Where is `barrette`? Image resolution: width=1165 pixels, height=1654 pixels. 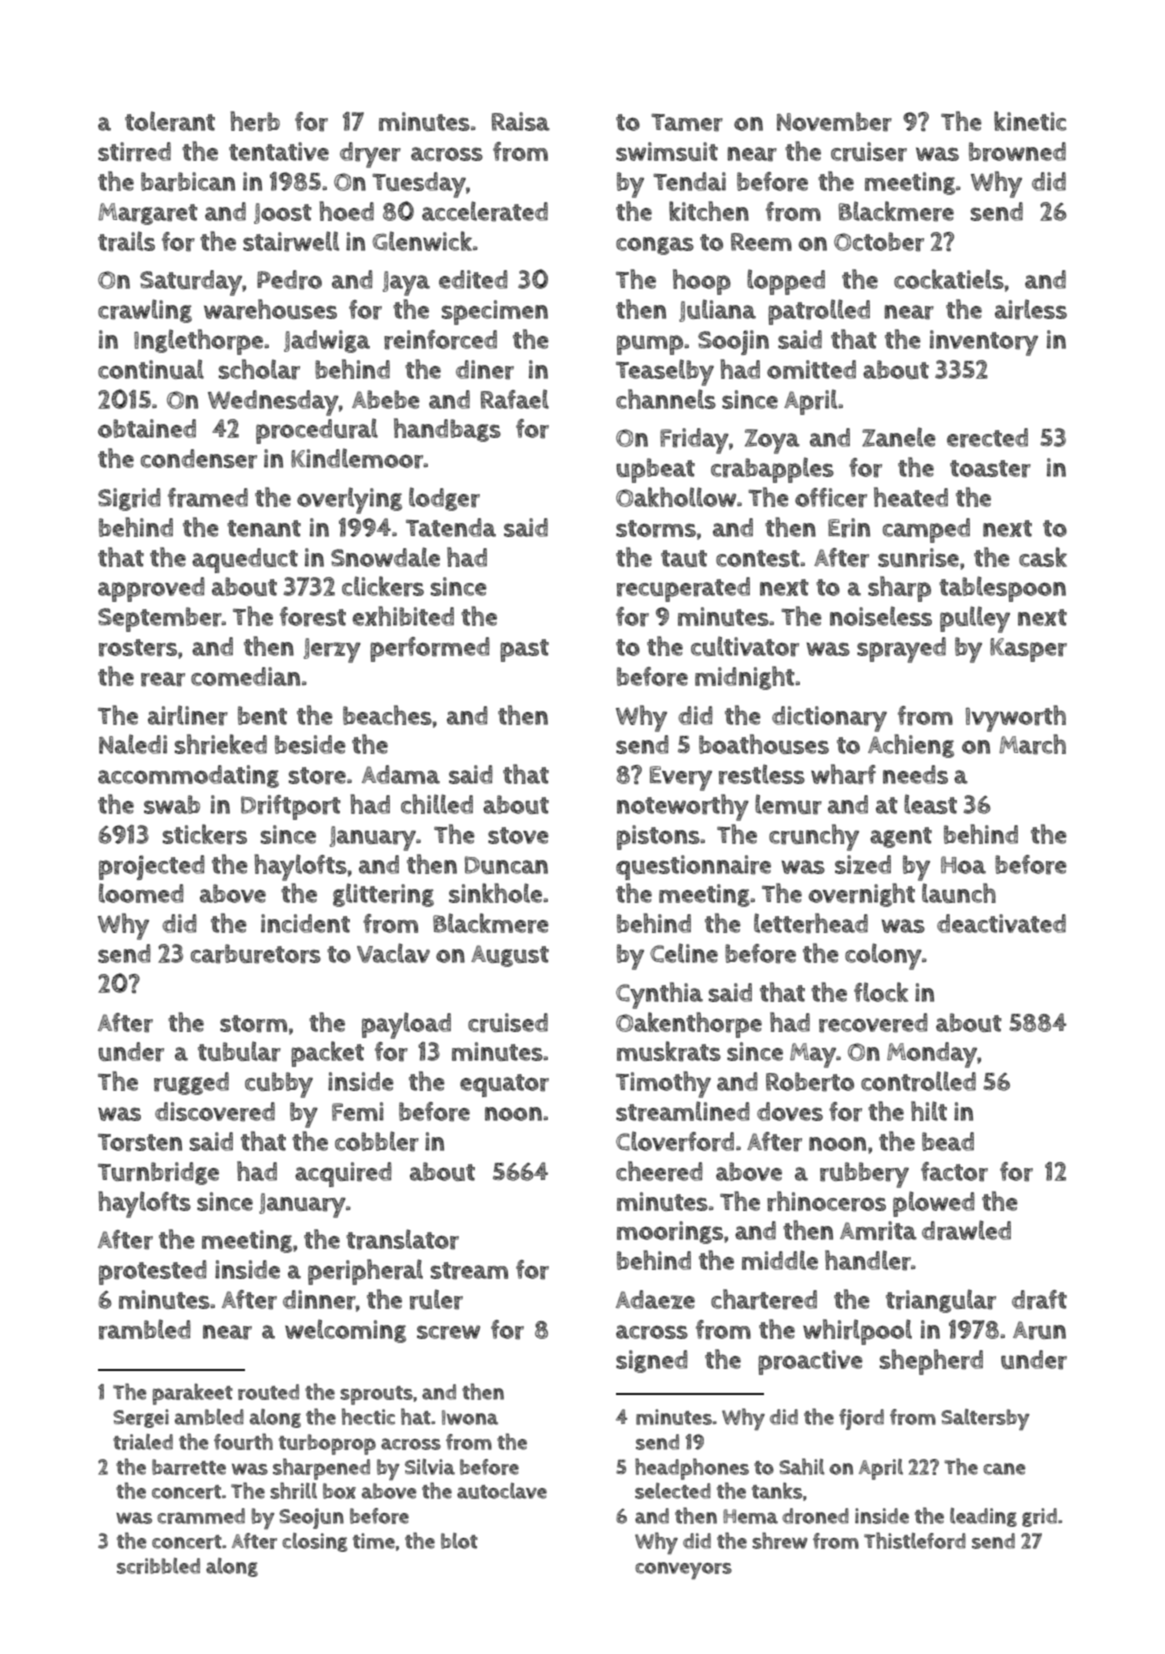
barrette is located at coordinates (189, 1467).
